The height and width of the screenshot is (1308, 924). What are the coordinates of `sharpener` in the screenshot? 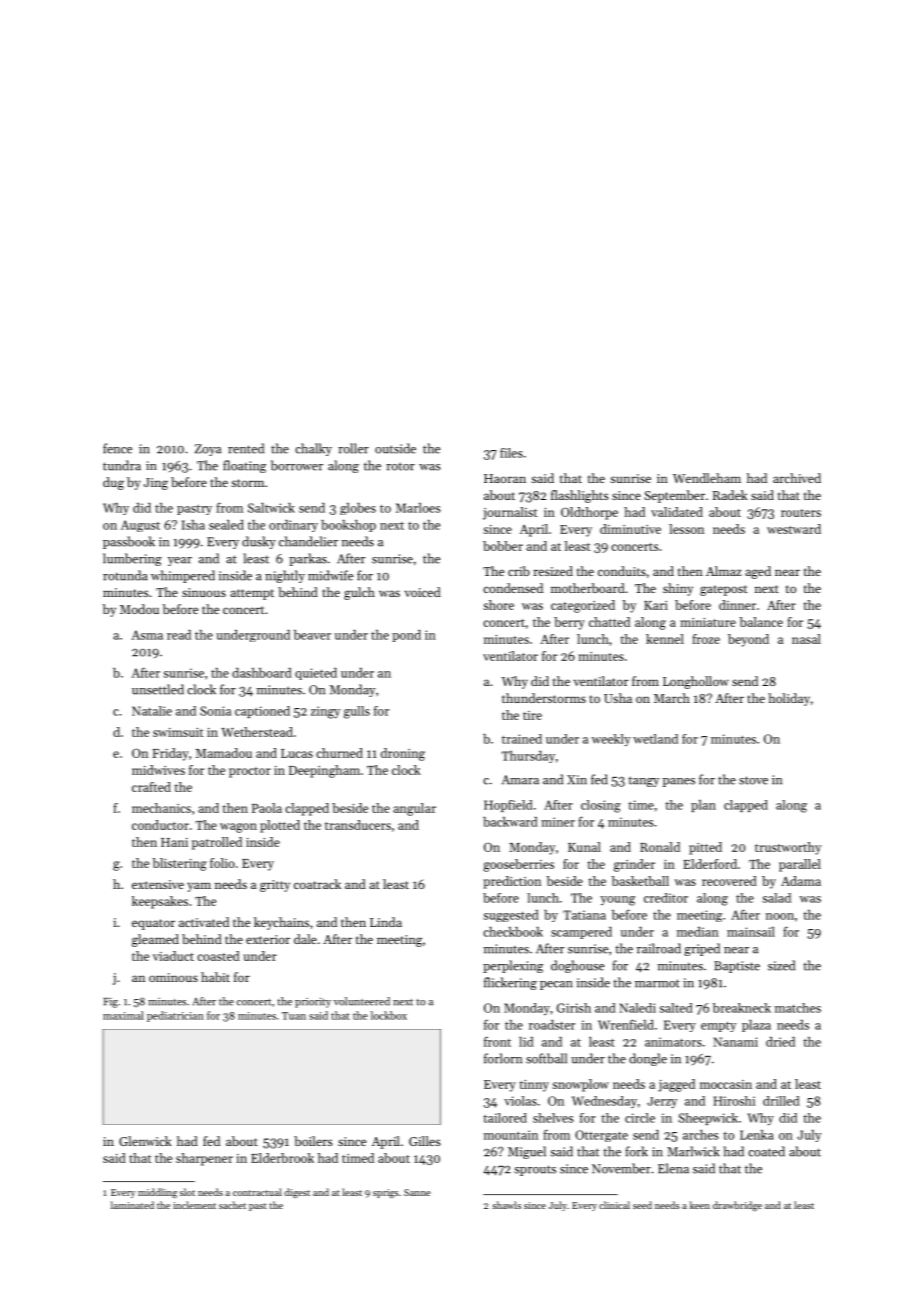 It's located at (204, 1159).
